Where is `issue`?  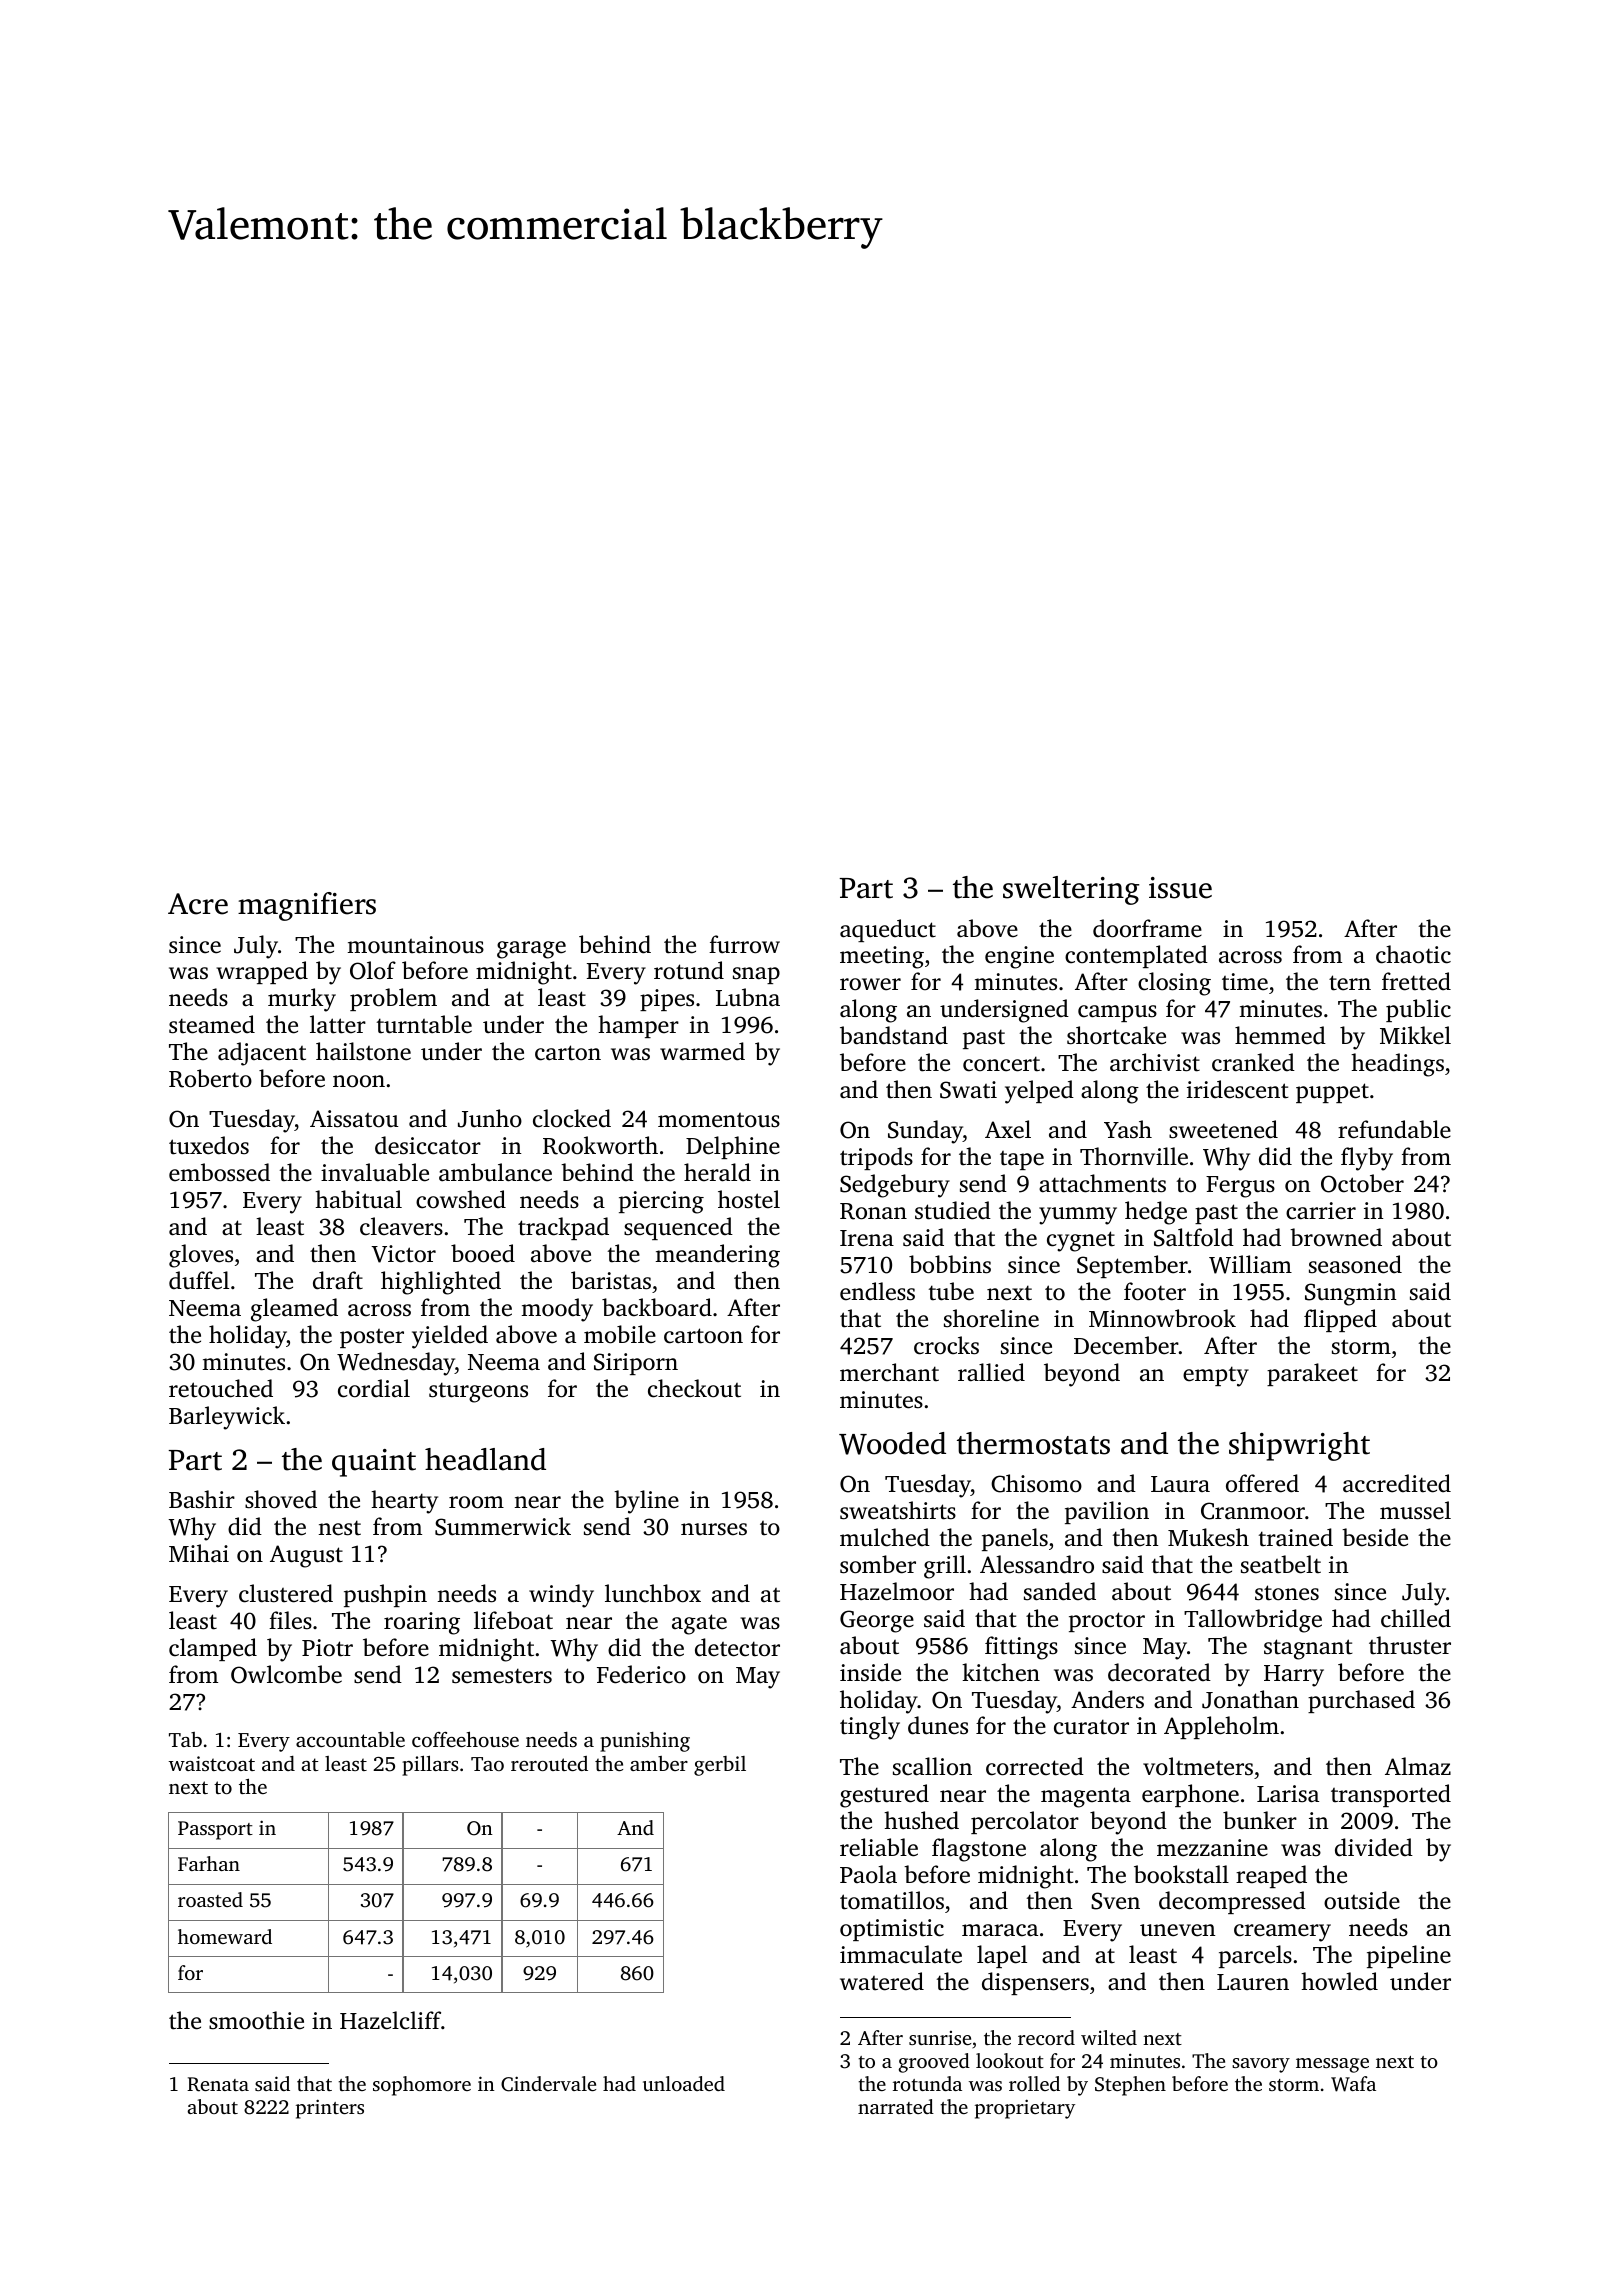 issue is located at coordinates (1180, 888).
